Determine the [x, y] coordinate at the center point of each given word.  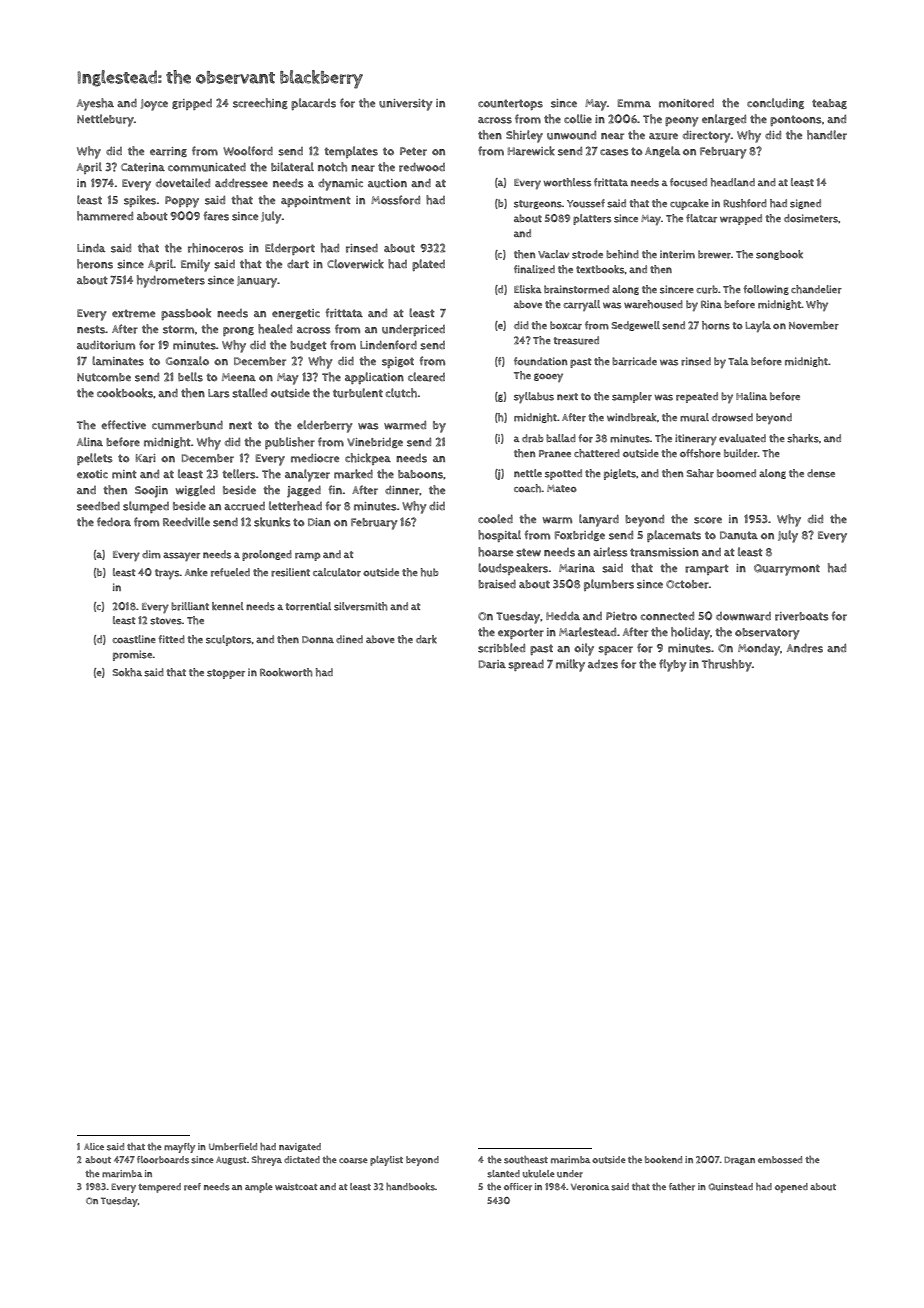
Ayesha [95, 104]
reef [192, 1187]
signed [805, 204]
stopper [226, 674]
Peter [413, 151]
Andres [805, 648]
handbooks [410, 1187]
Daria [492, 664]
